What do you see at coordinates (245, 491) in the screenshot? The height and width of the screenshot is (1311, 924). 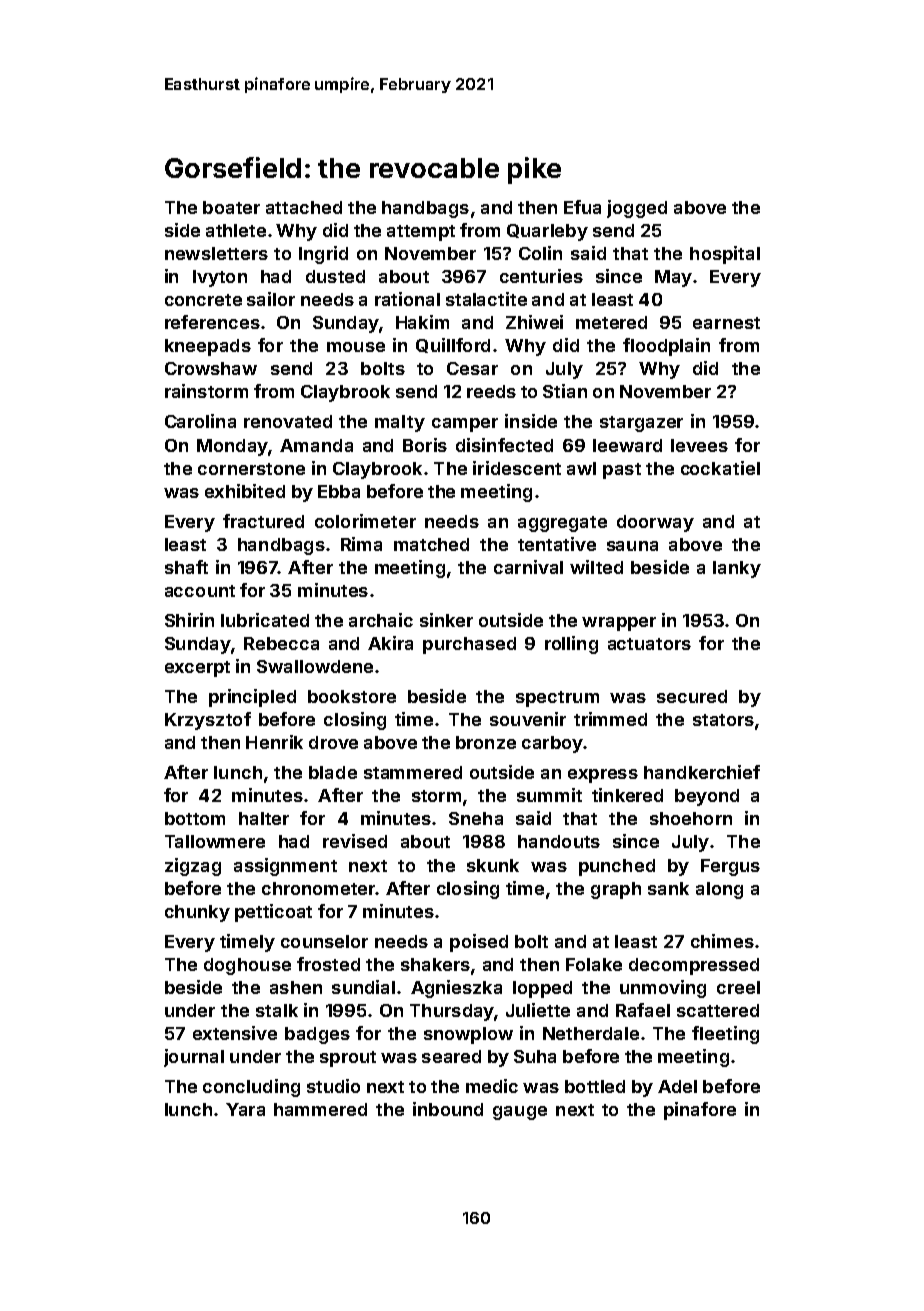 I see `exhibited` at bounding box center [245, 491].
